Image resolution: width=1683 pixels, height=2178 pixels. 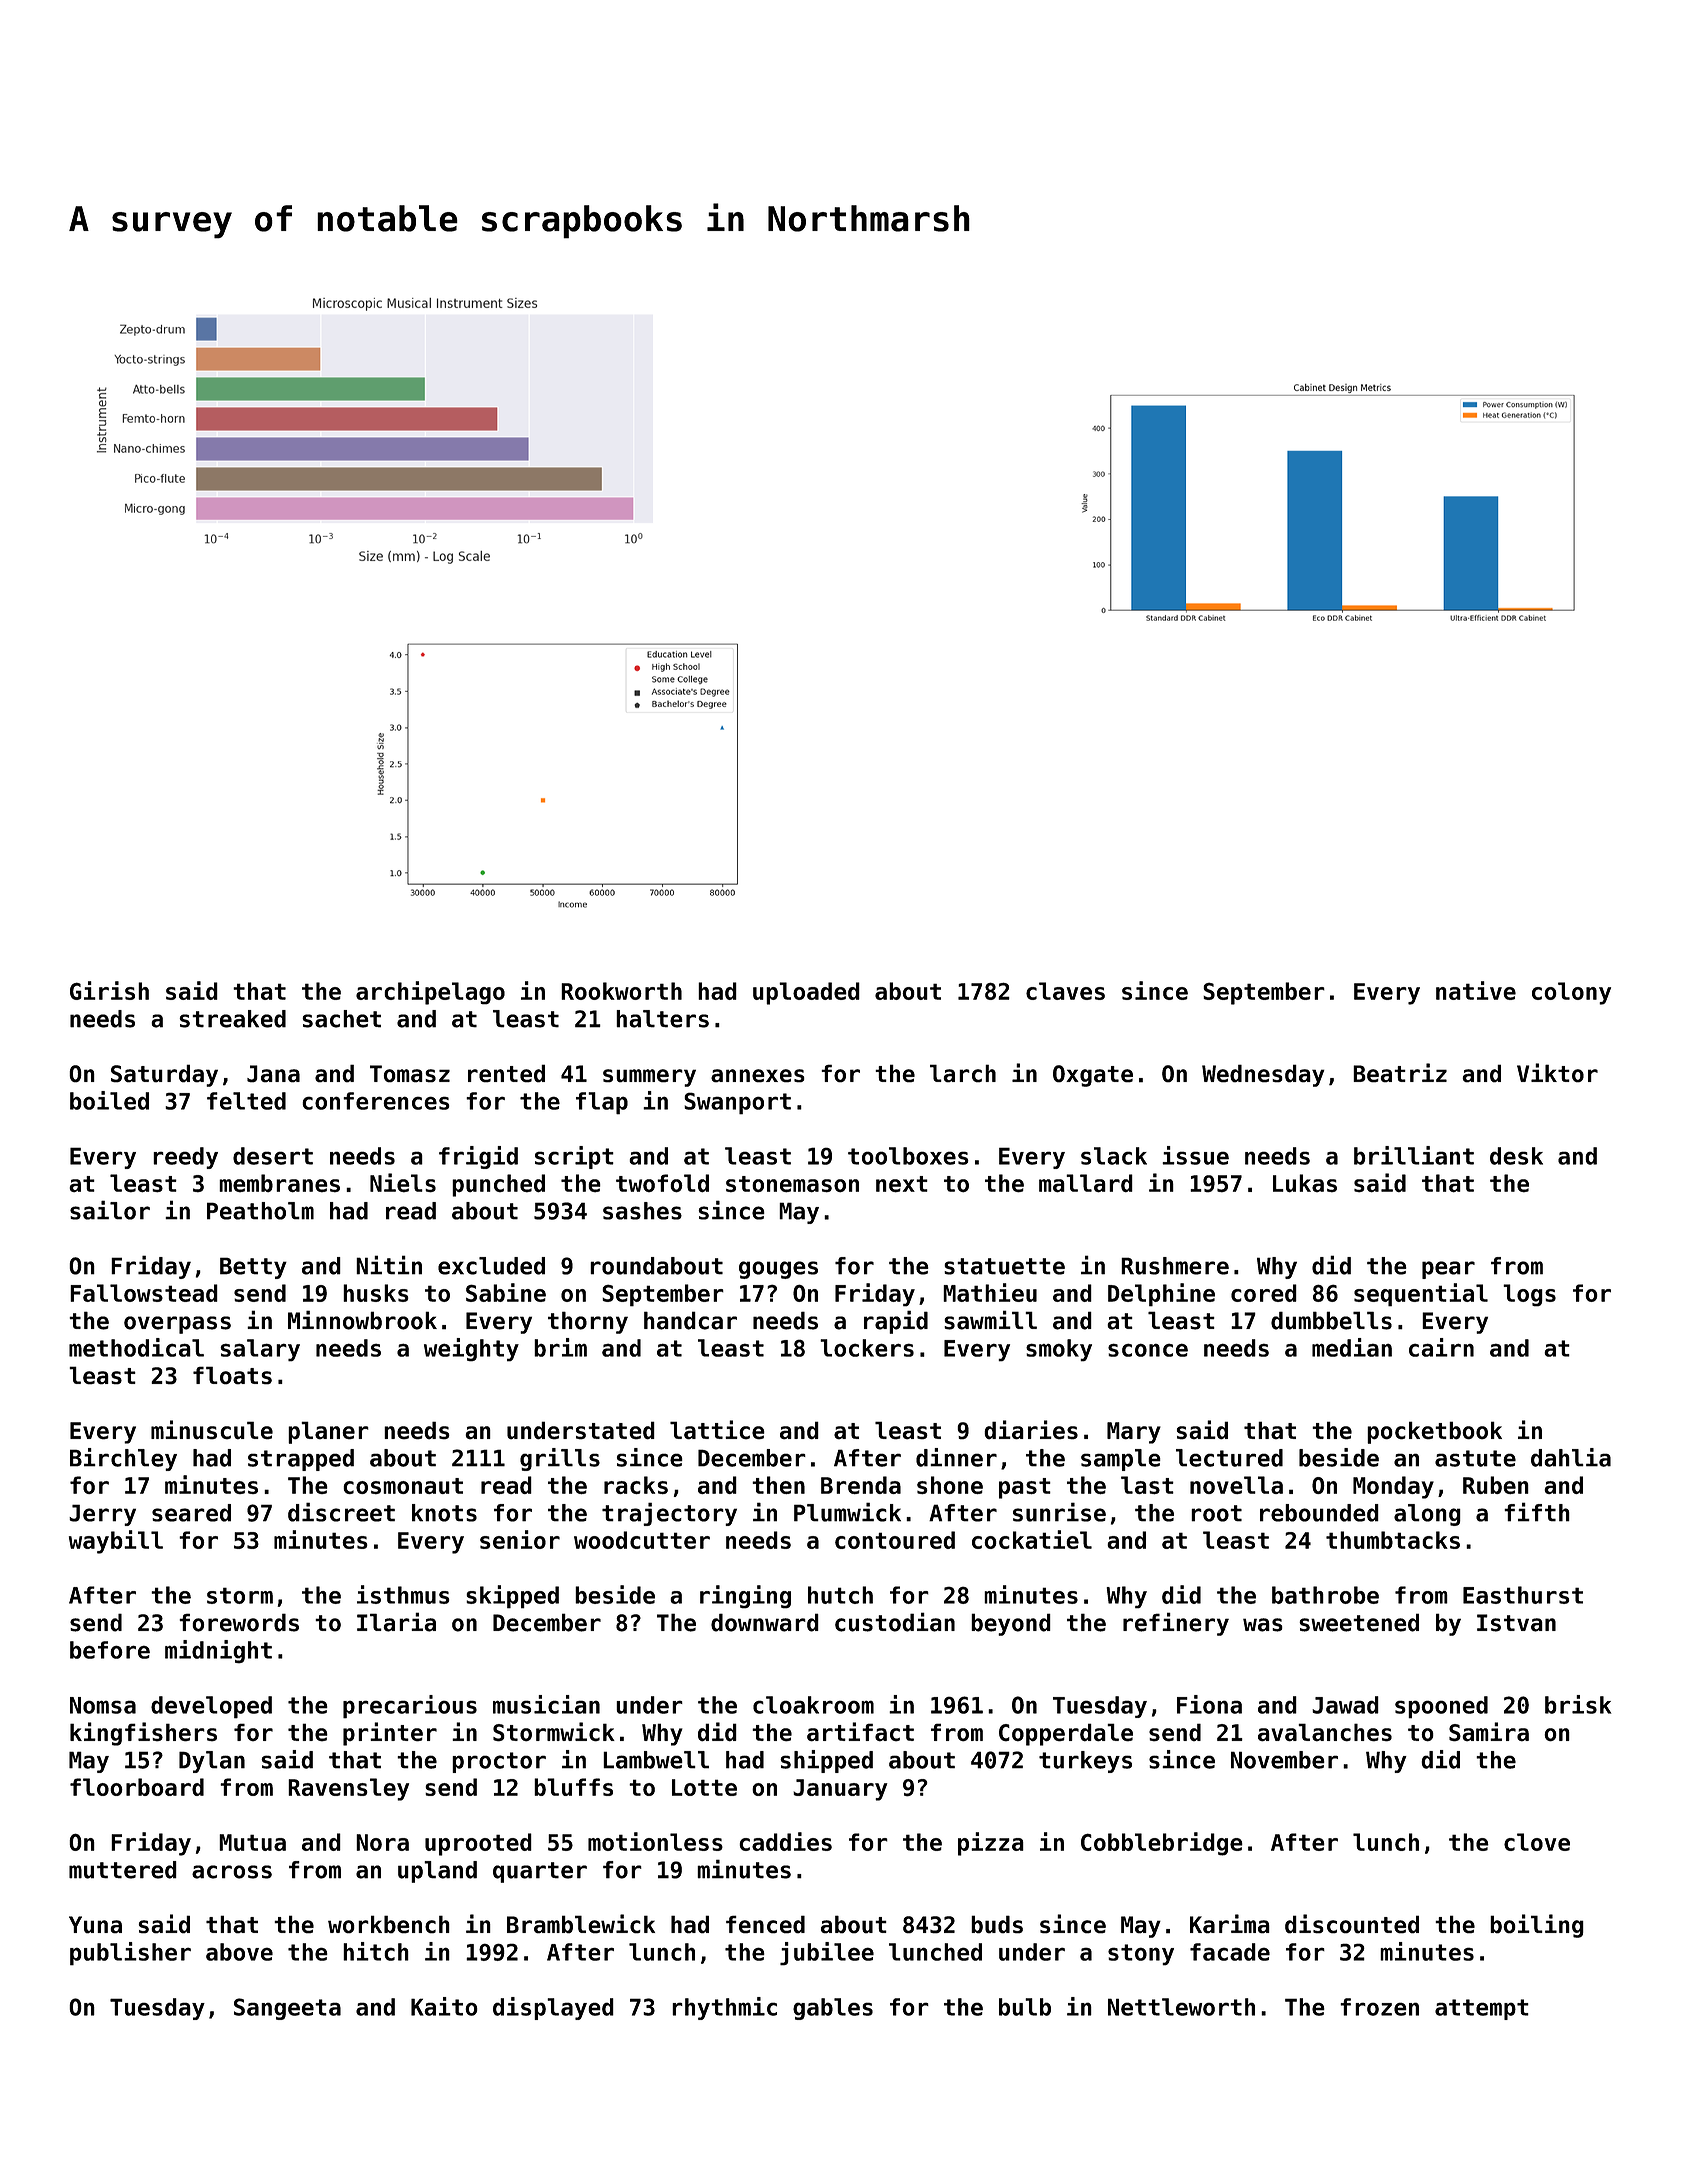 What do you see at coordinates (410, 1074) in the document?
I see `Tomasz` at bounding box center [410, 1074].
